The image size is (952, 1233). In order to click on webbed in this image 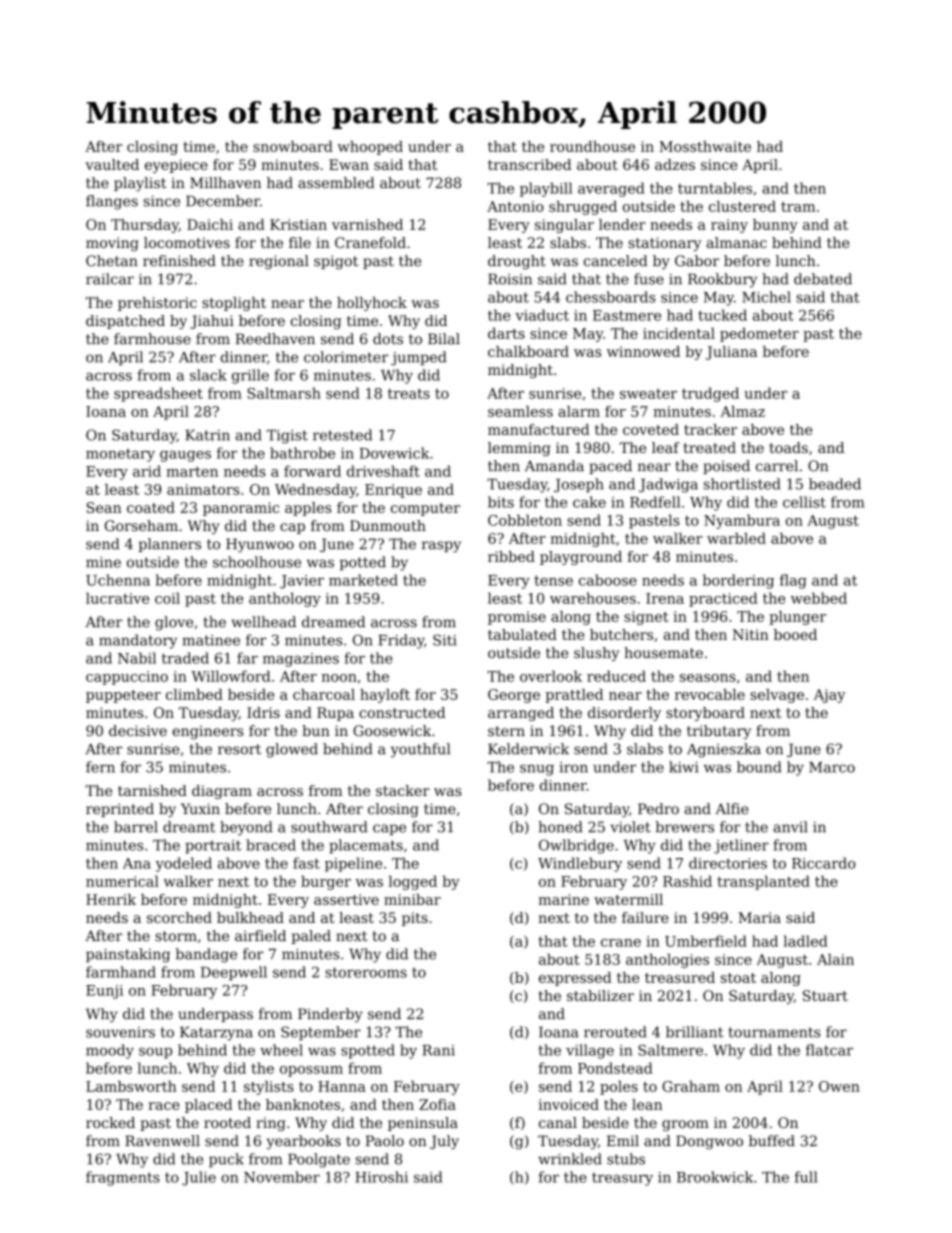, I will do `click(819, 598)`.
